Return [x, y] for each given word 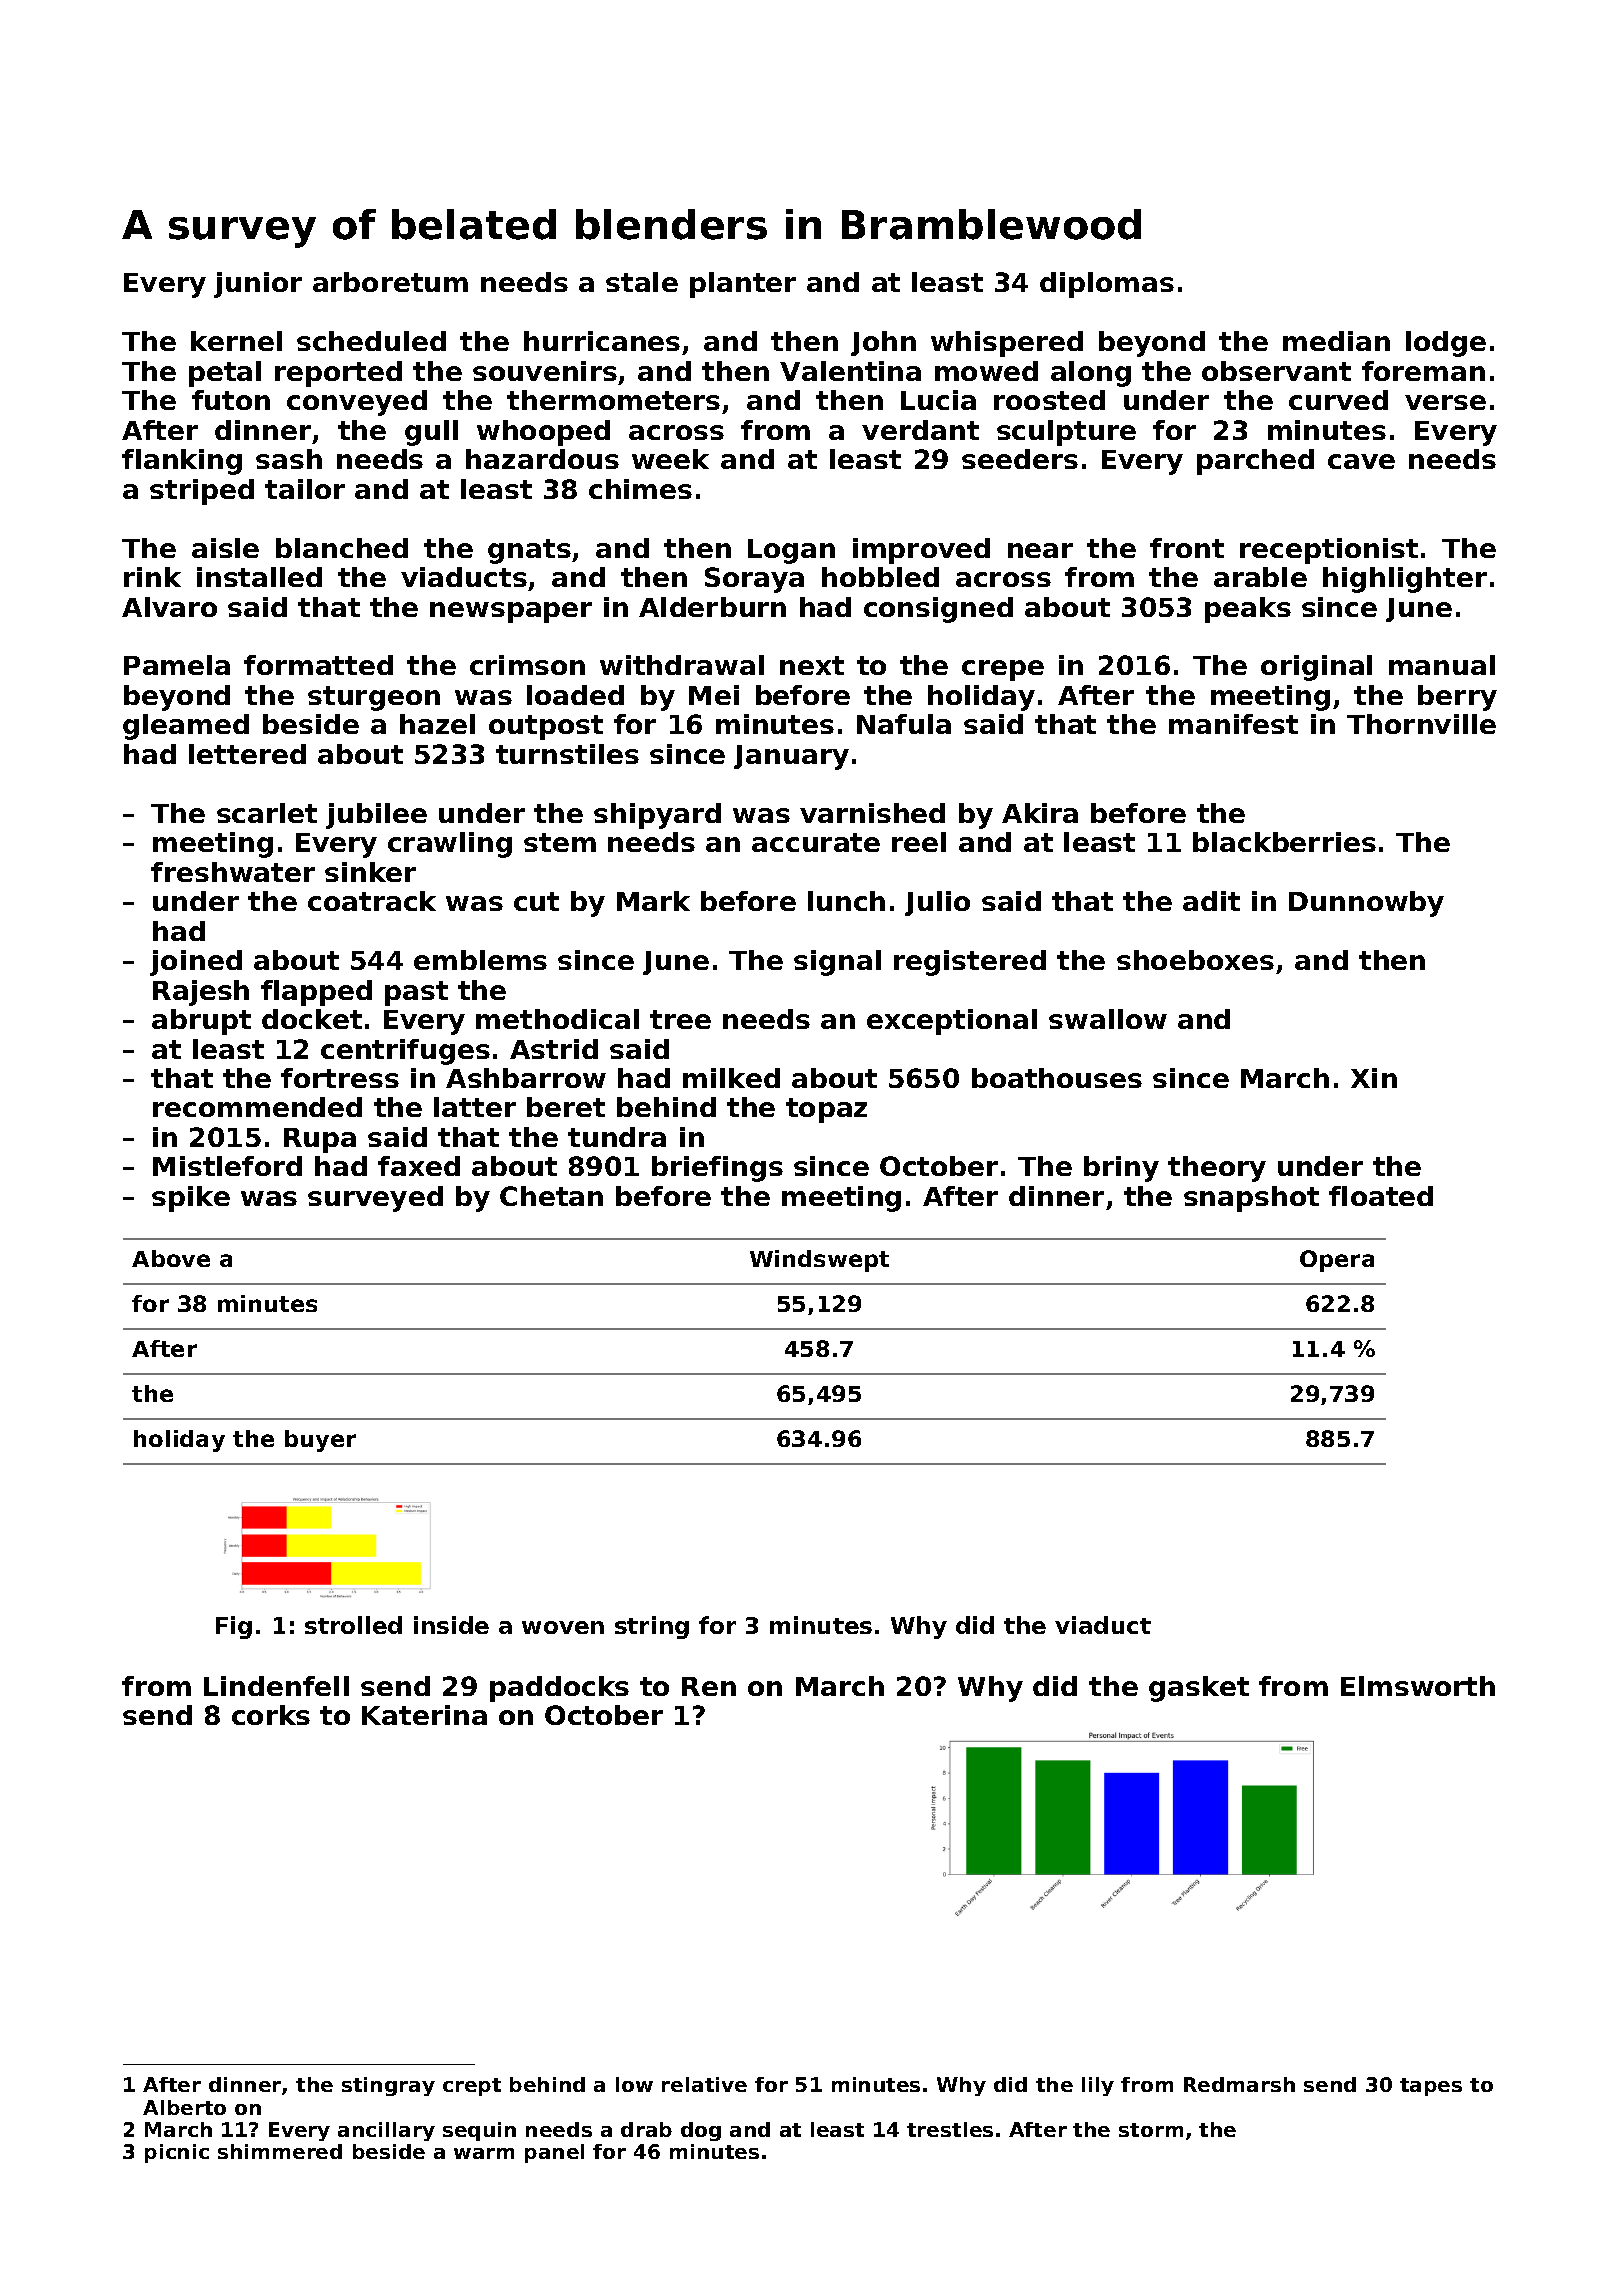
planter [743, 285]
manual [1442, 665]
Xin [1374, 1078]
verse [1445, 402]
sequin [479, 2131]
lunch [846, 901]
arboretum [390, 282]
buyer [320, 1441]
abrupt [201, 1022]
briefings [717, 1169]
